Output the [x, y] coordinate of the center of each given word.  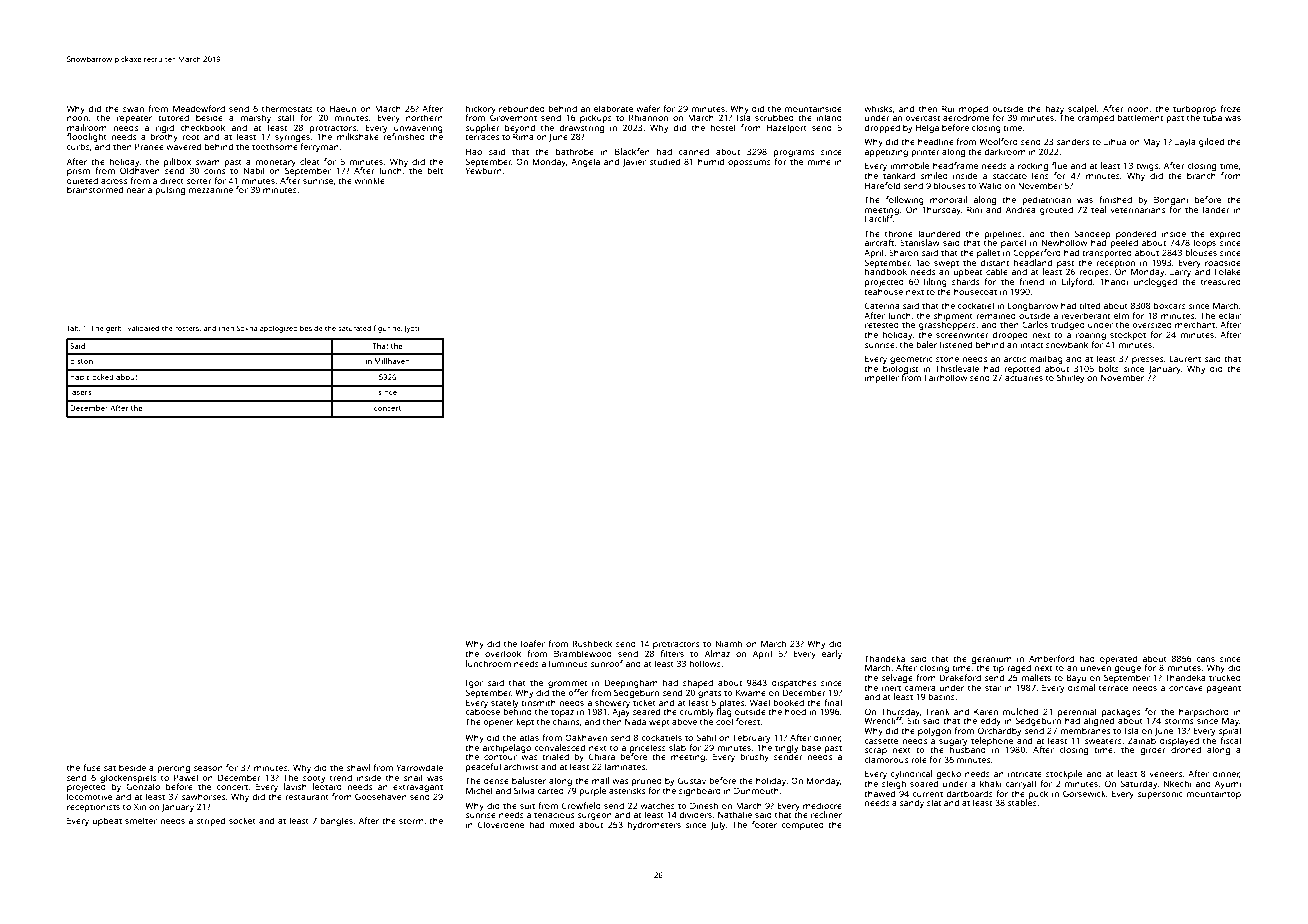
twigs [1147, 166]
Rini [974, 209]
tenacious [554, 814]
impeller [882, 378]
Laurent [1185, 358]
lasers [81, 392]
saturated [354, 328]
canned [694, 151]
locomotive [89, 796]
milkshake [358, 136]
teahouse [883, 291]
